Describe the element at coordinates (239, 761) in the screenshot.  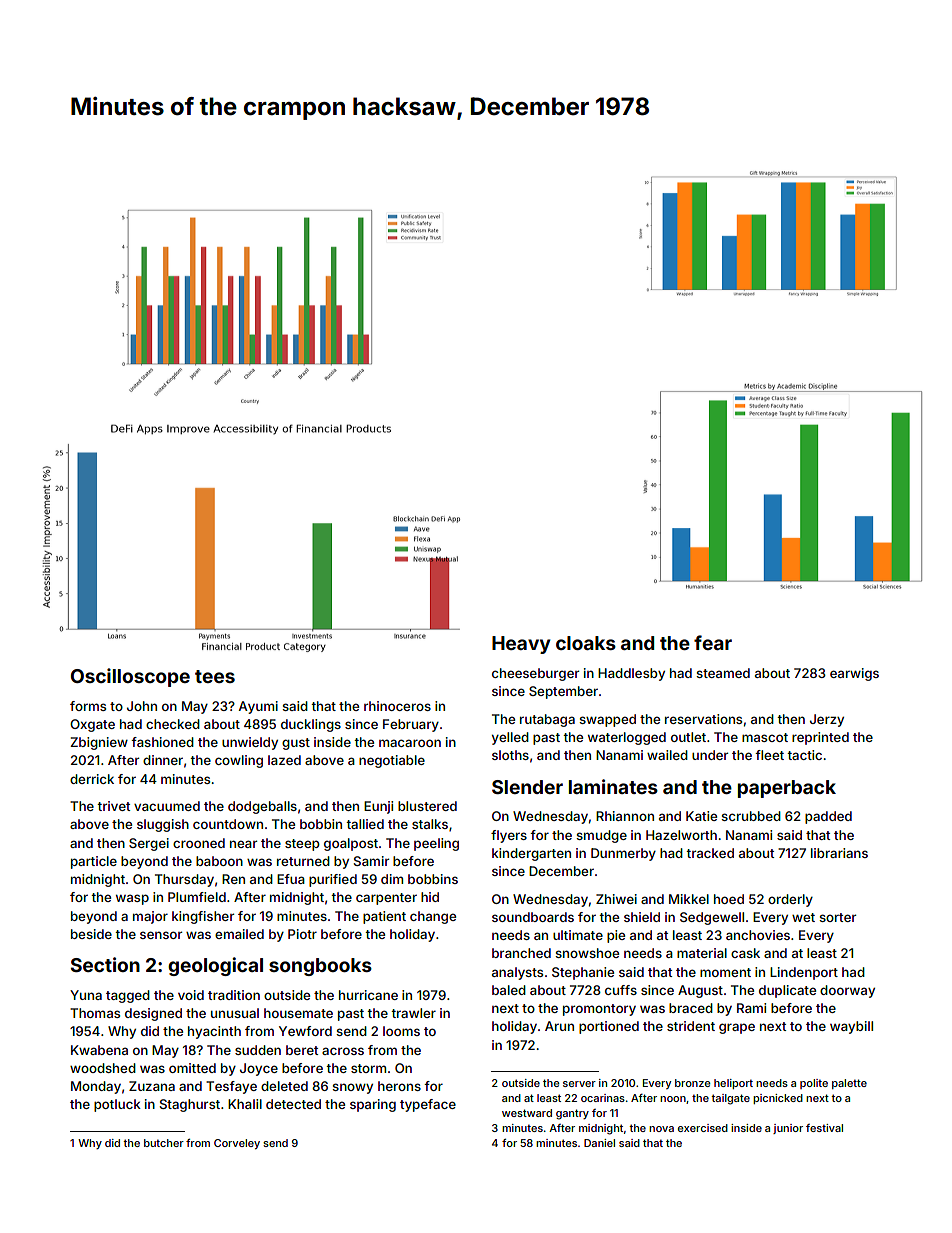
I see `cowling` at that location.
